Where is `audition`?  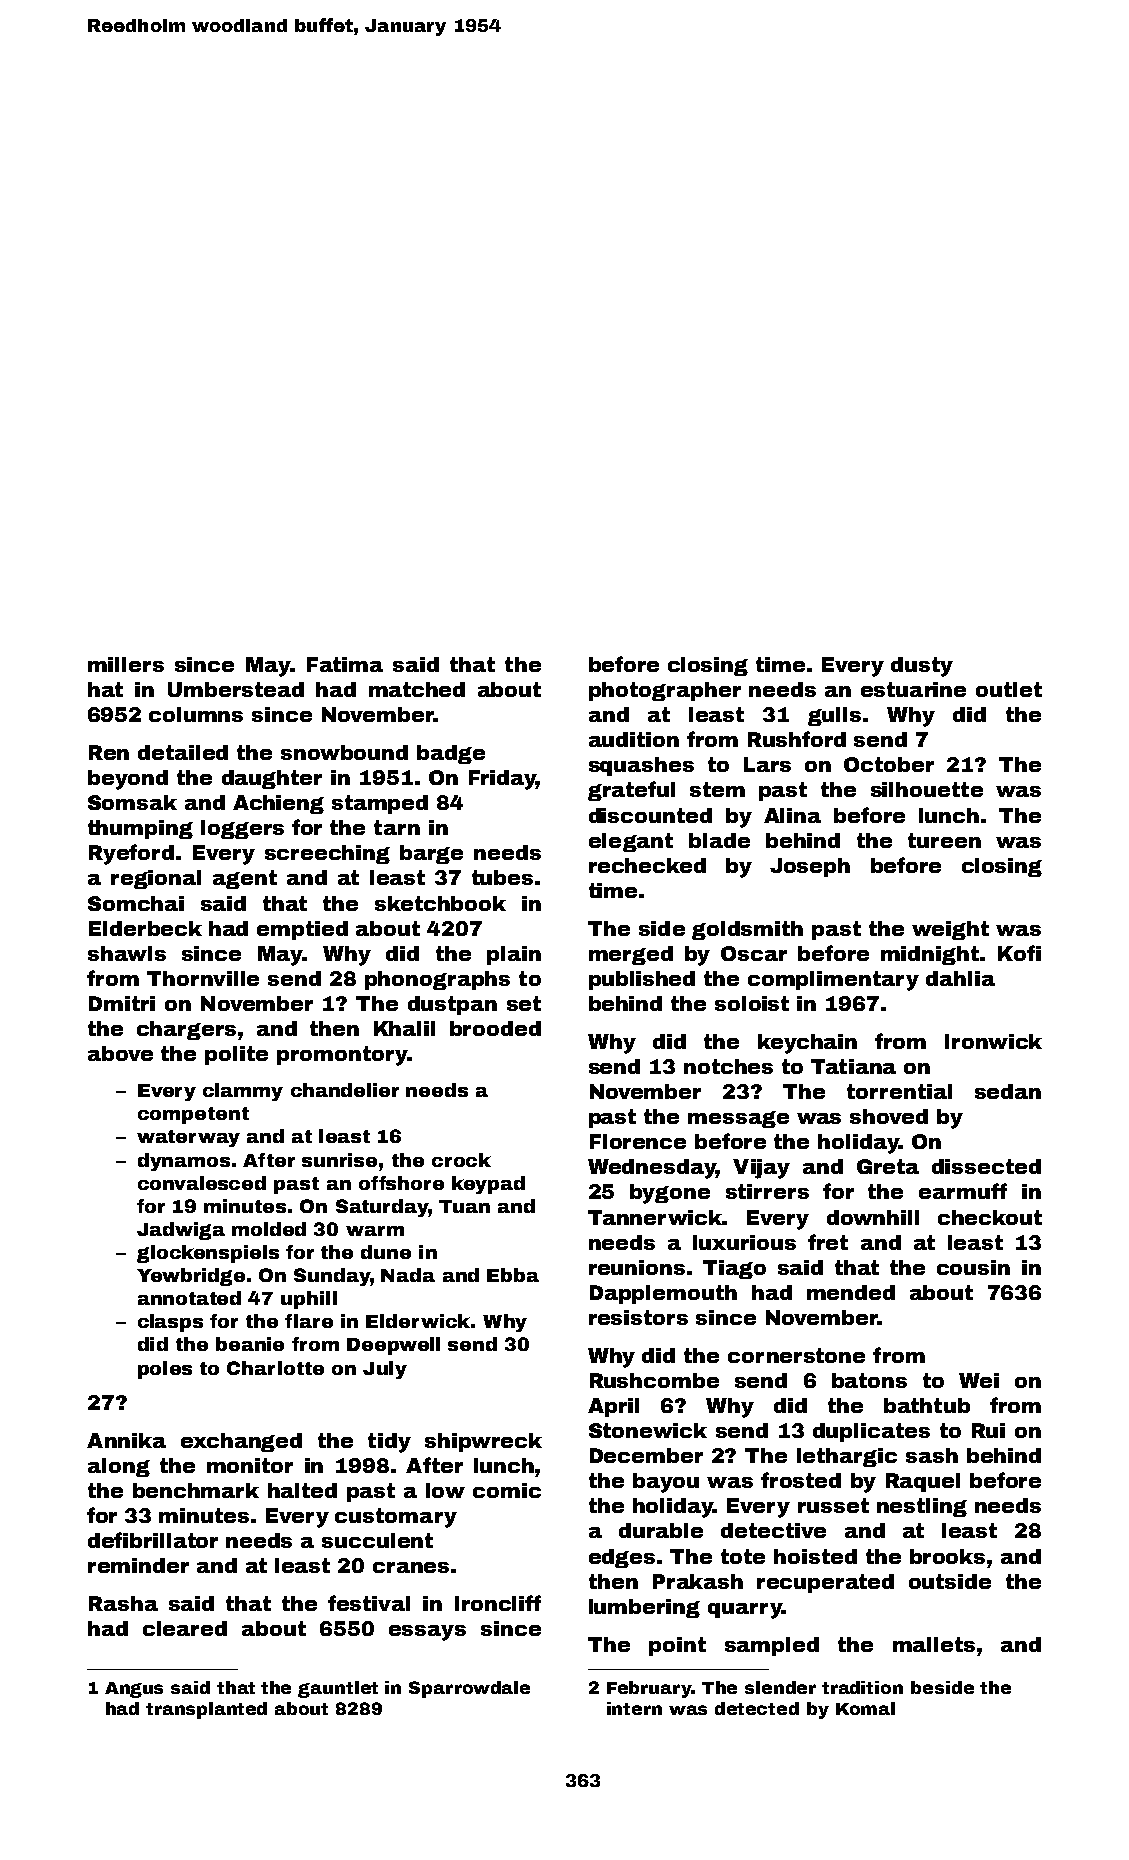 audition is located at coordinates (634, 739).
